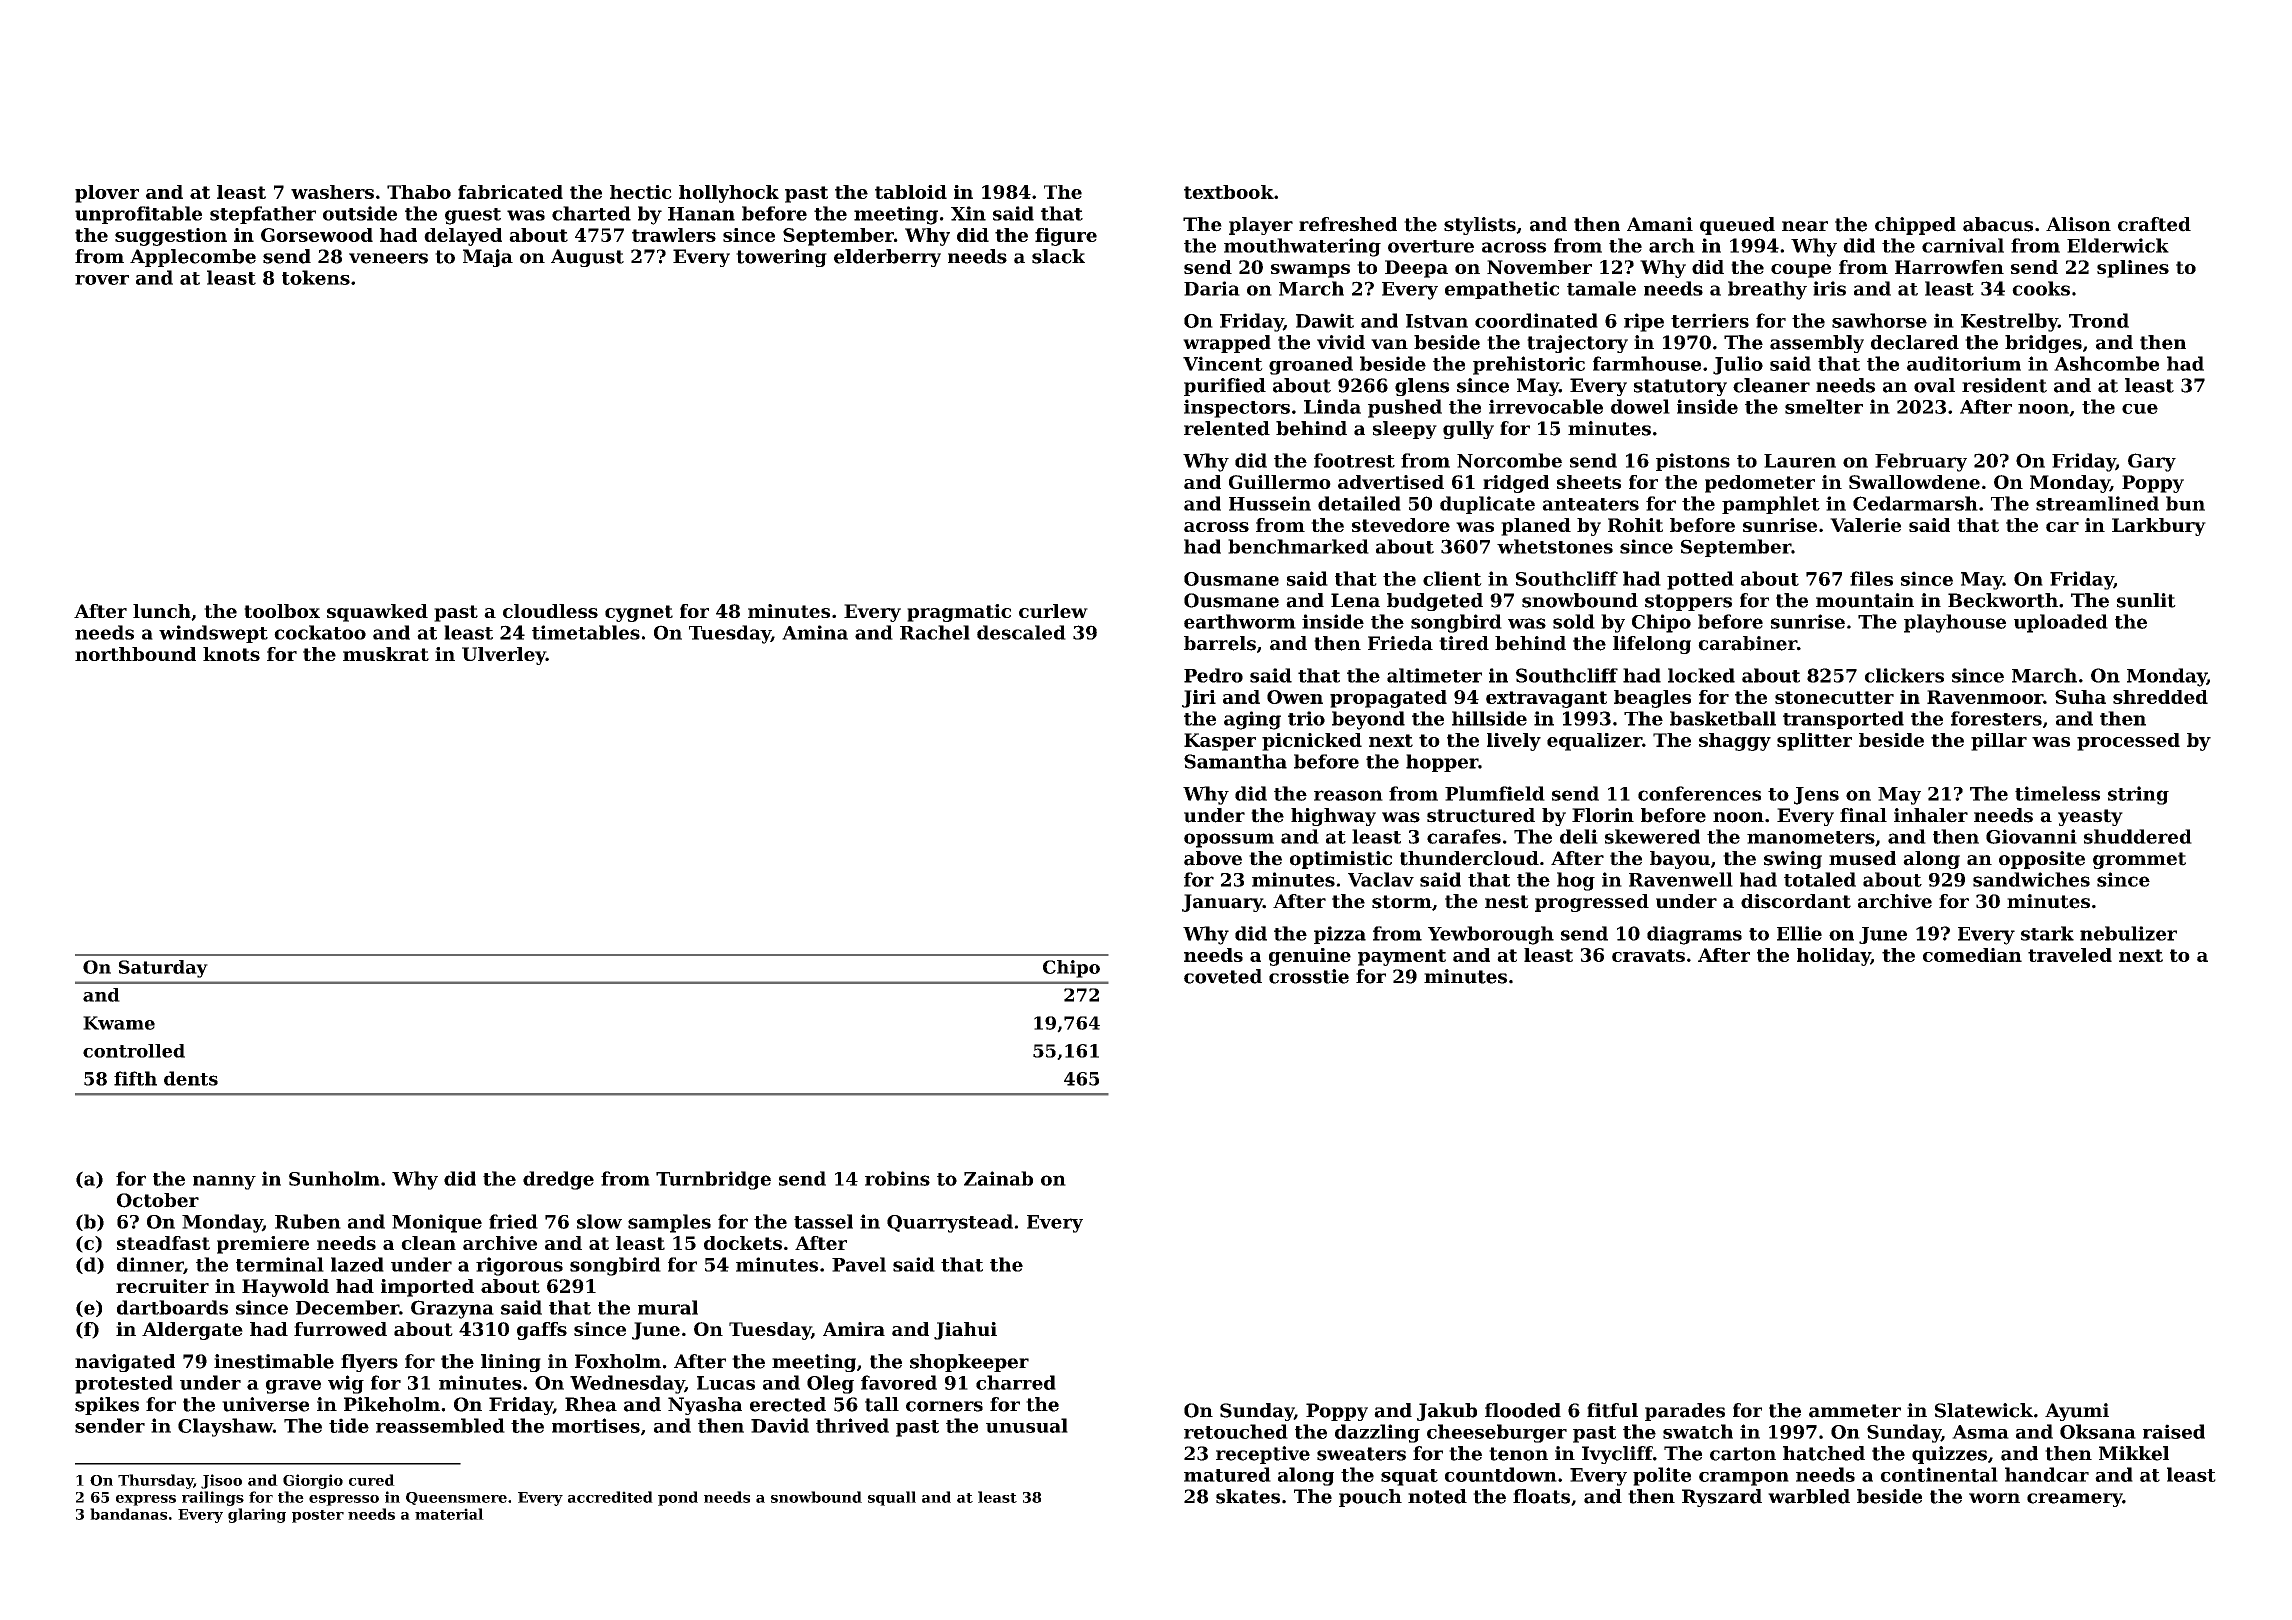 The image size is (2292, 1620). Describe the element at coordinates (591, 1404) in the screenshot. I see `Rhea` at that location.
